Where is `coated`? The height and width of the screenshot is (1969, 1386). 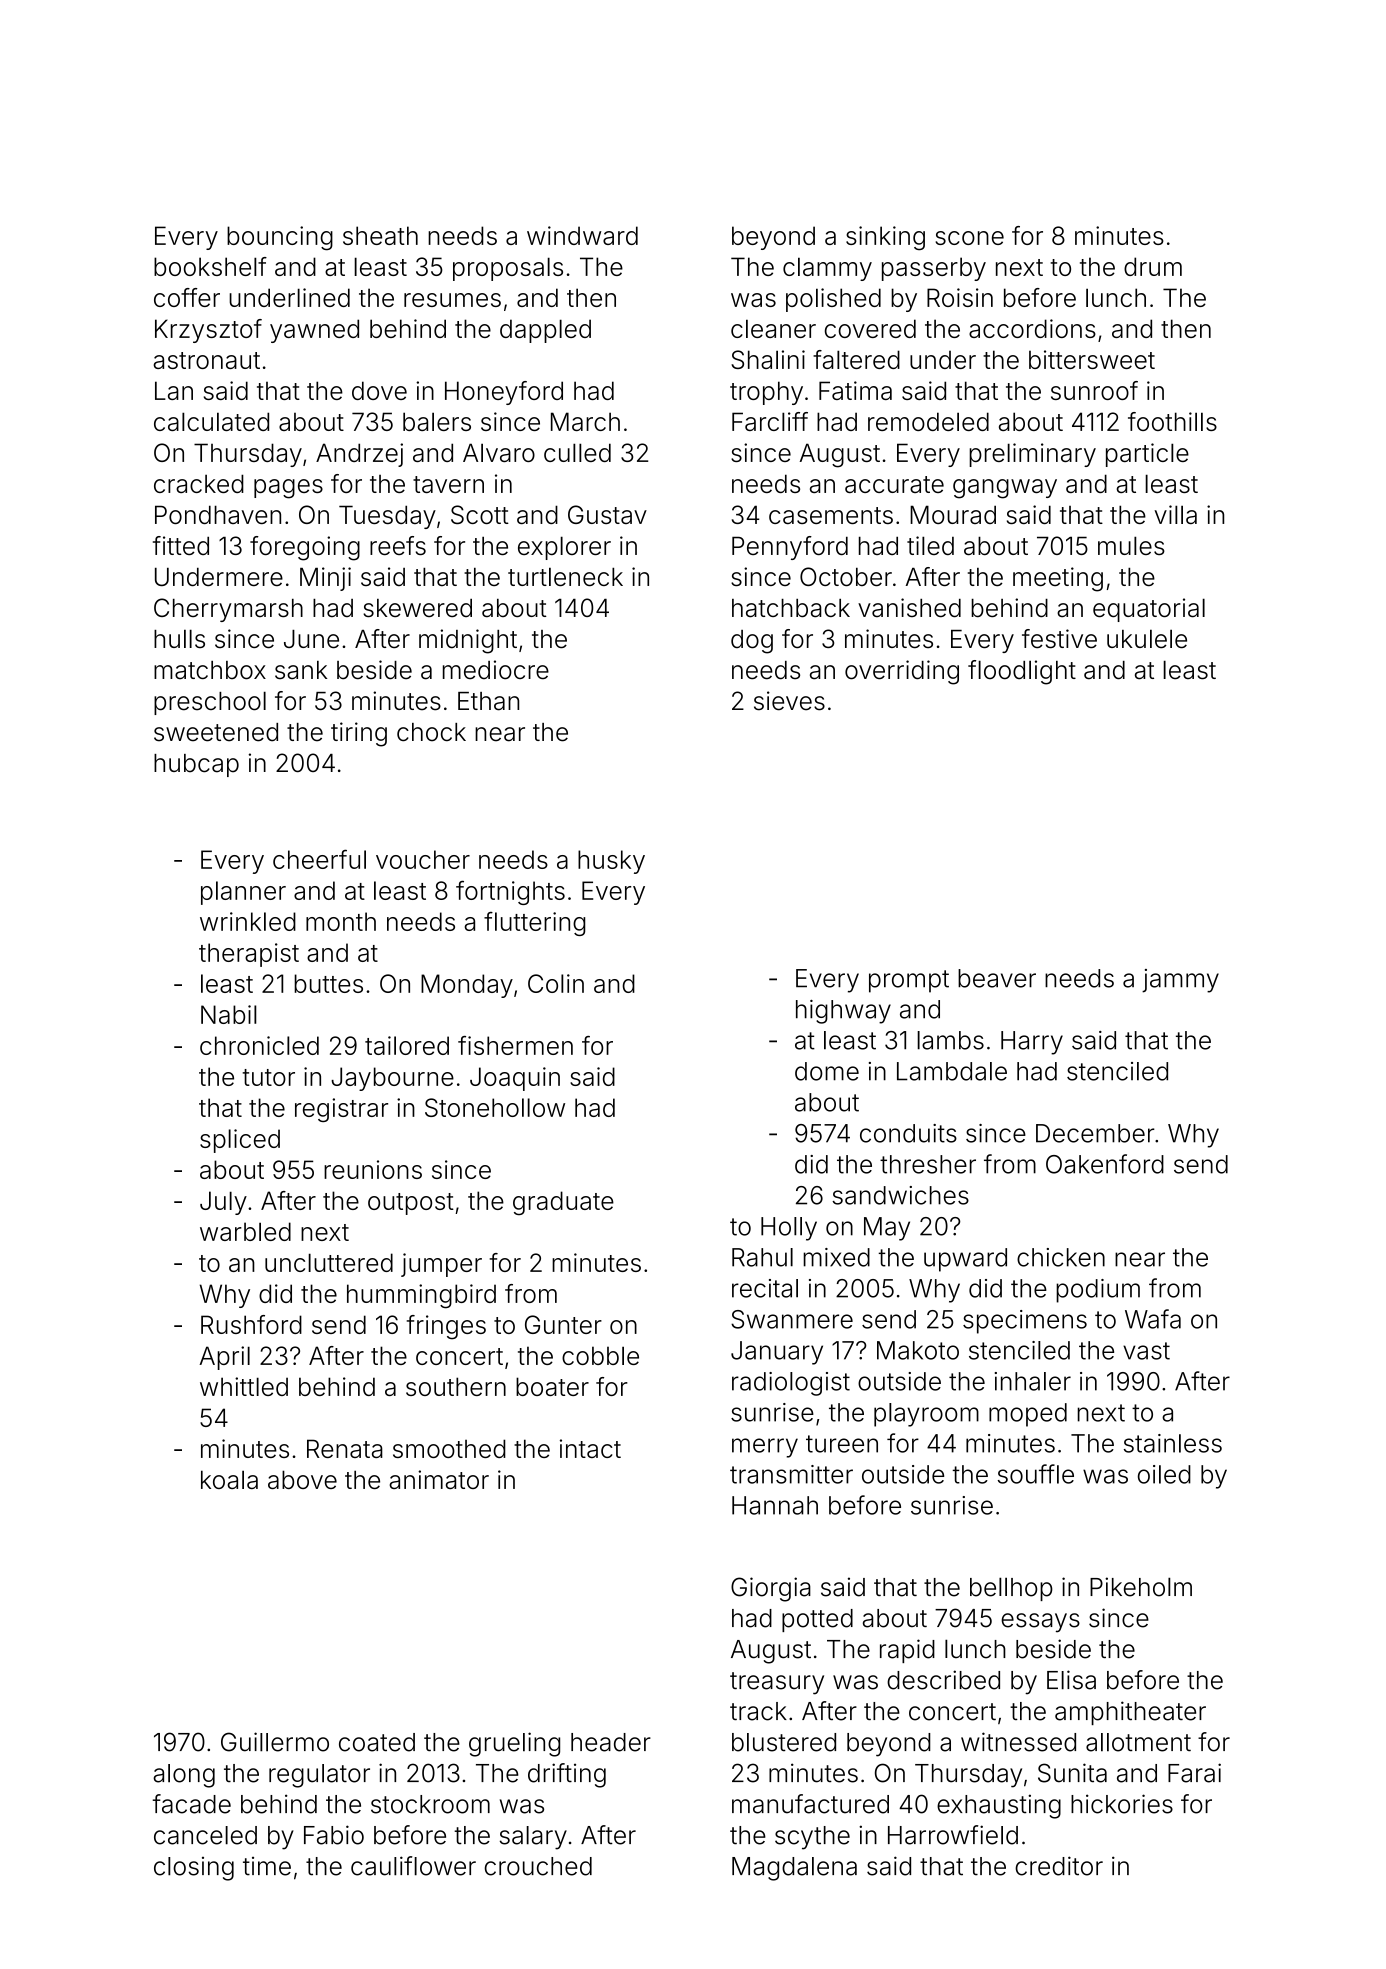 coated is located at coordinates (377, 1742).
